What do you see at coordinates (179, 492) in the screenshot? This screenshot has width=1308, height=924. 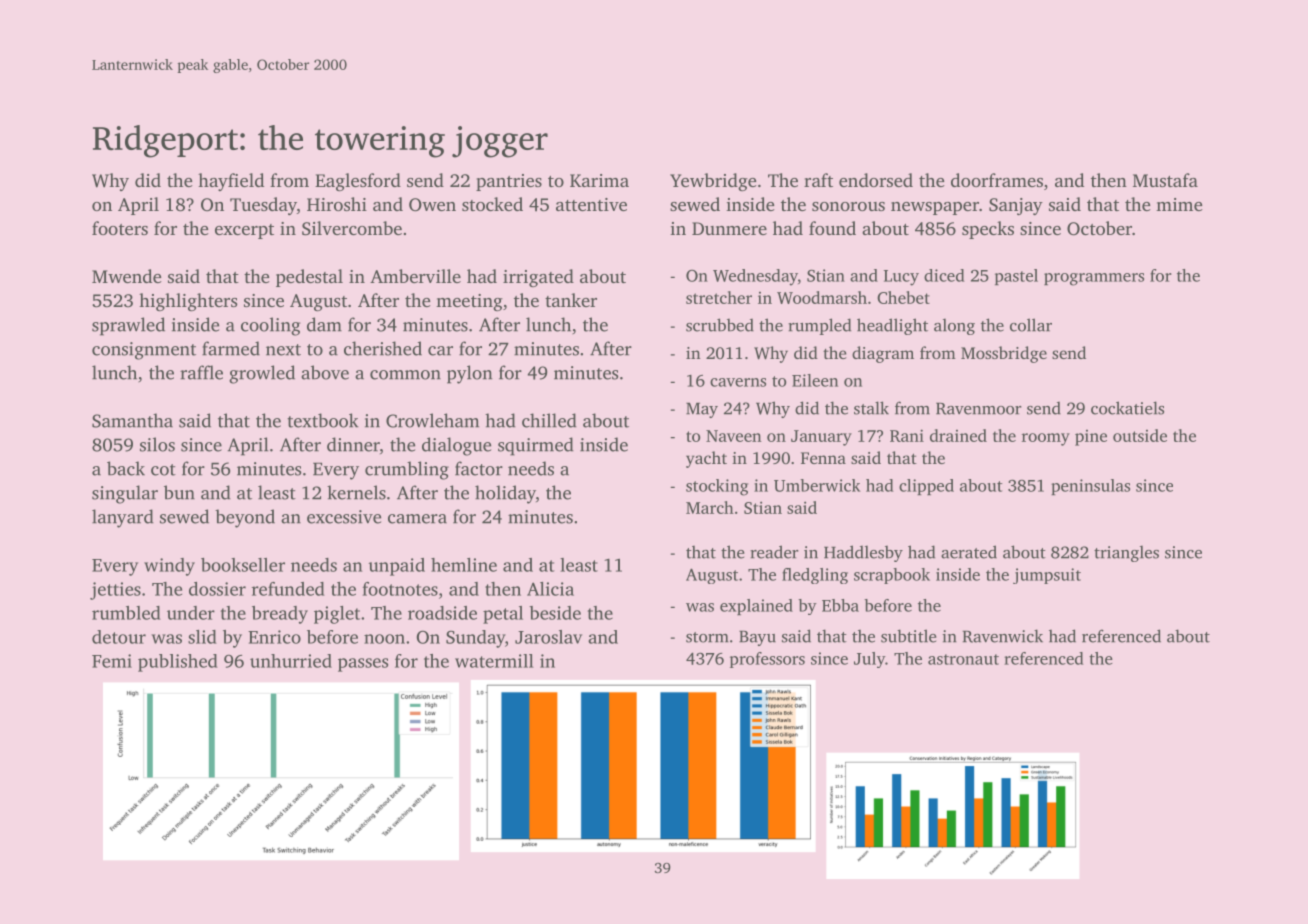 I see `bun` at bounding box center [179, 492].
